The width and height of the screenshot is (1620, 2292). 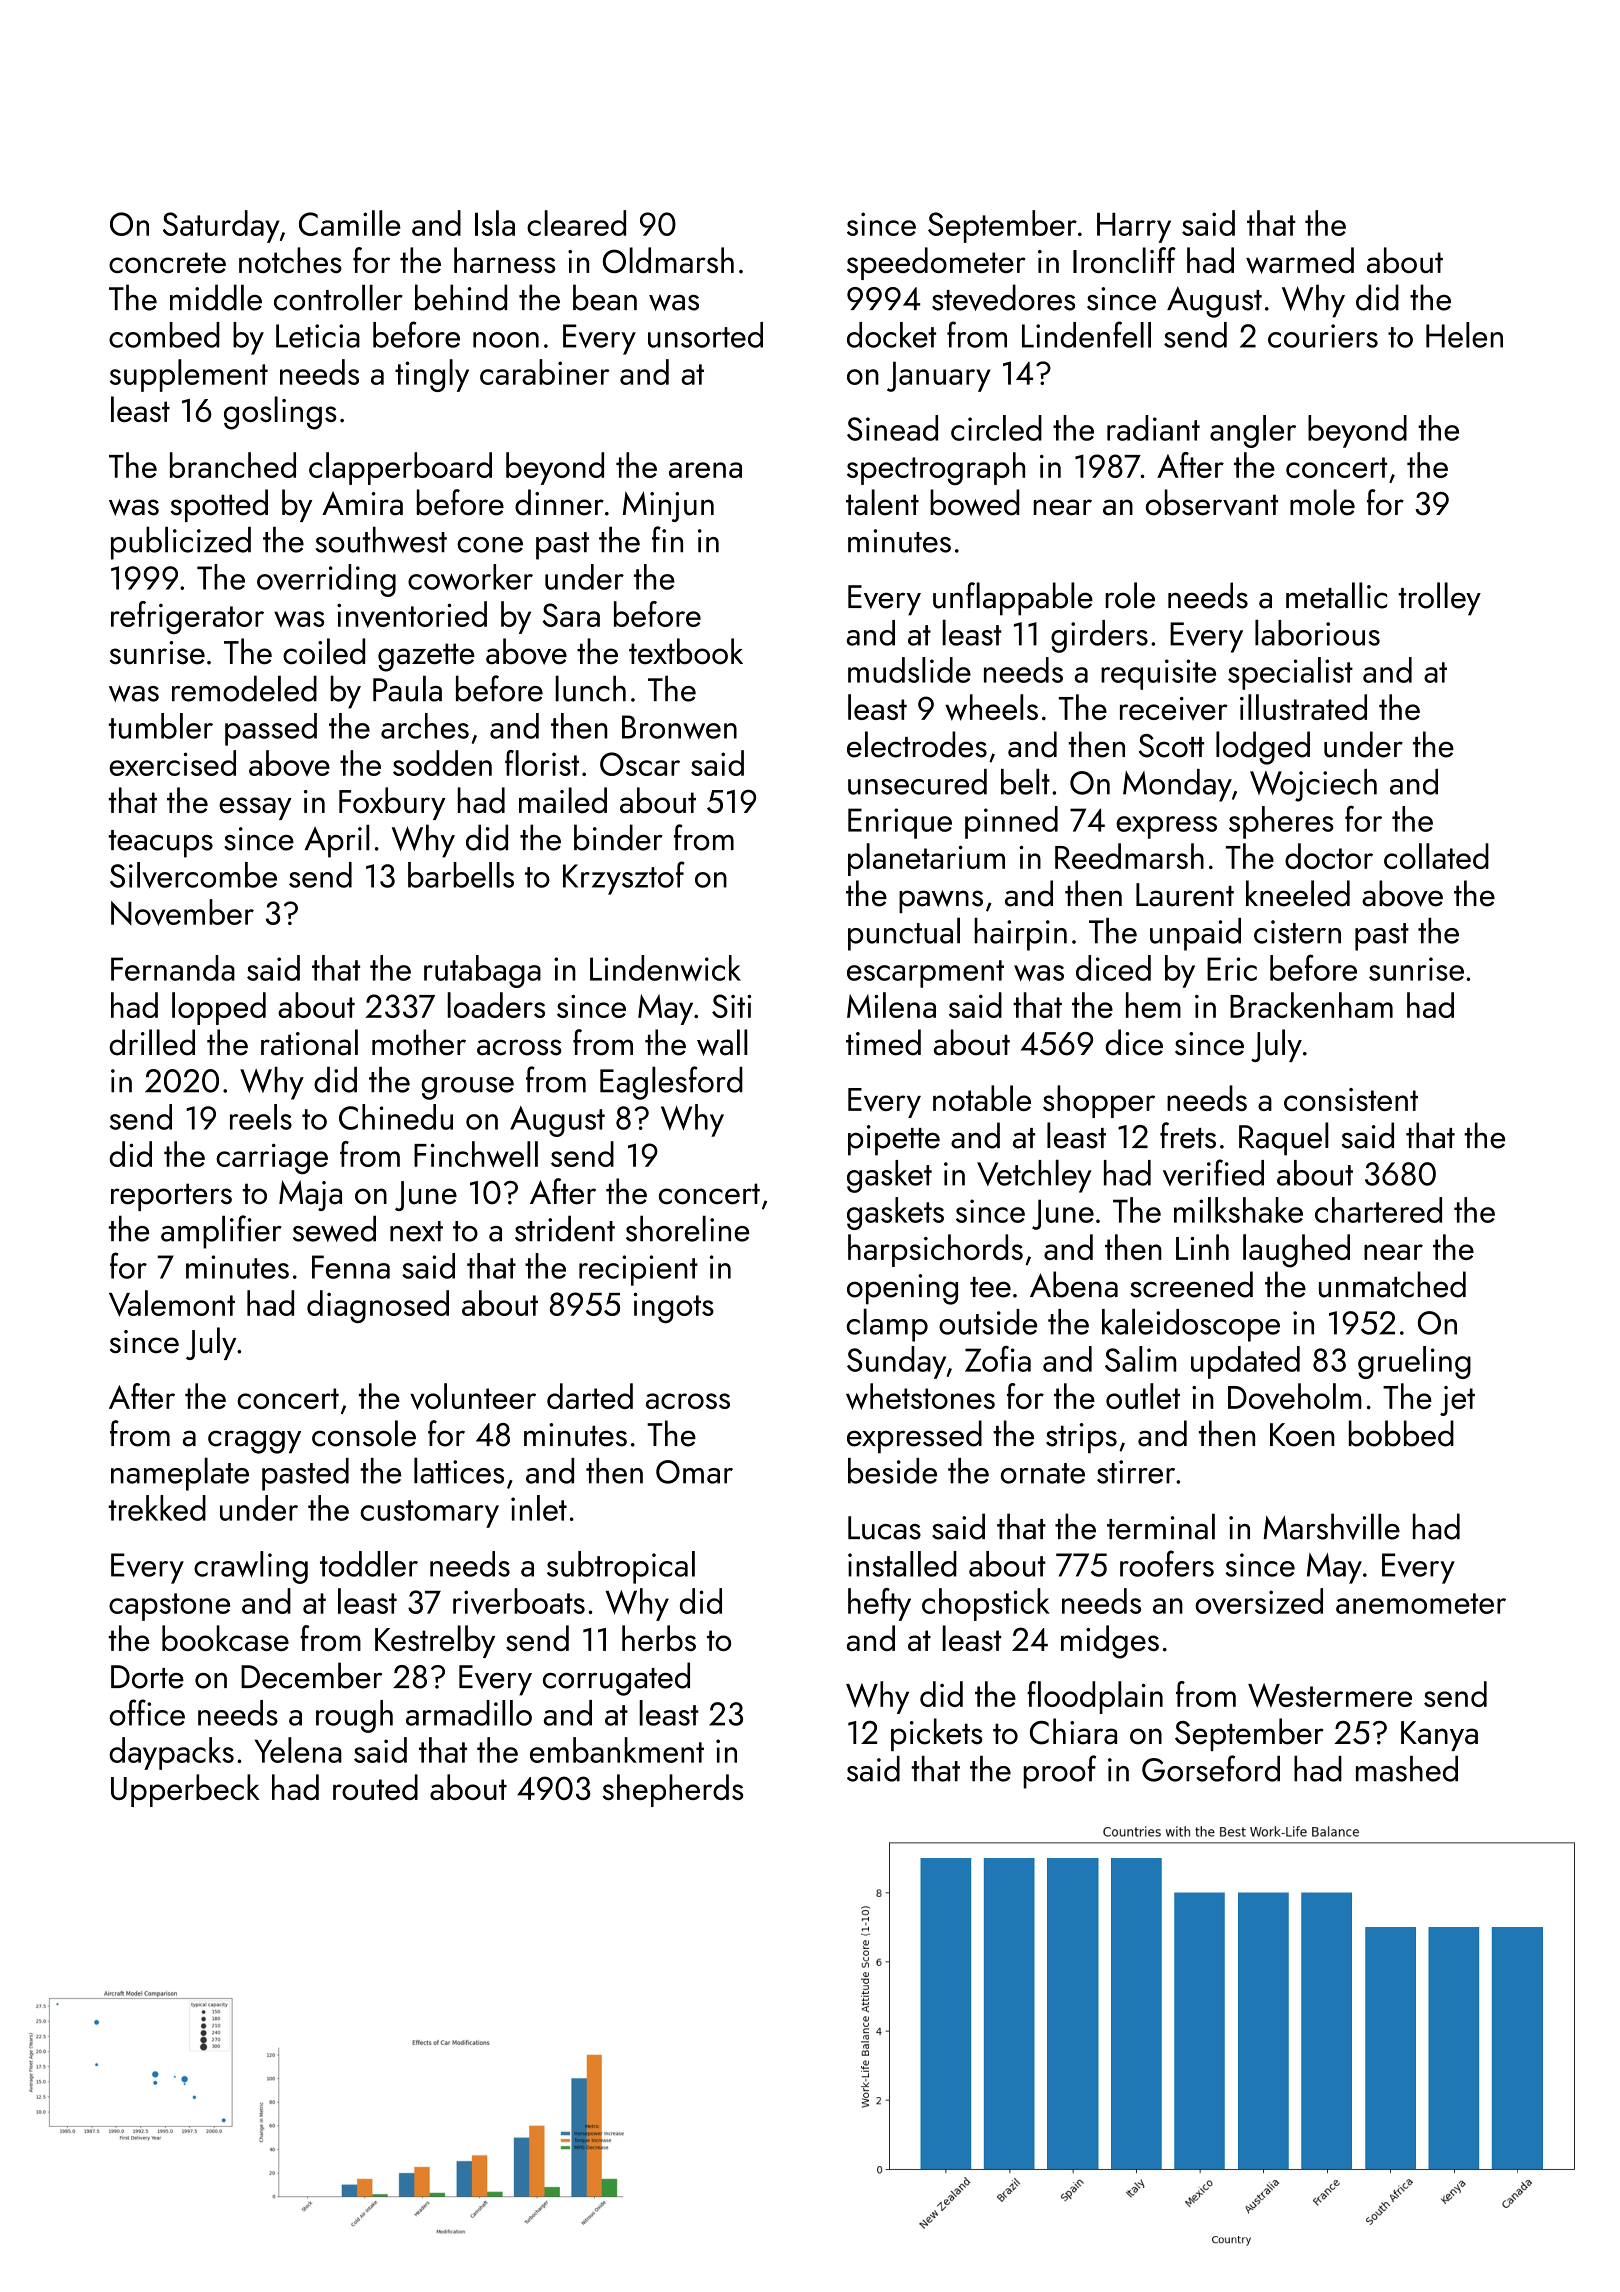 What do you see at coordinates (982, 1098) in the screenshot?
I see `notable` at bounding box center [982, 1098].
